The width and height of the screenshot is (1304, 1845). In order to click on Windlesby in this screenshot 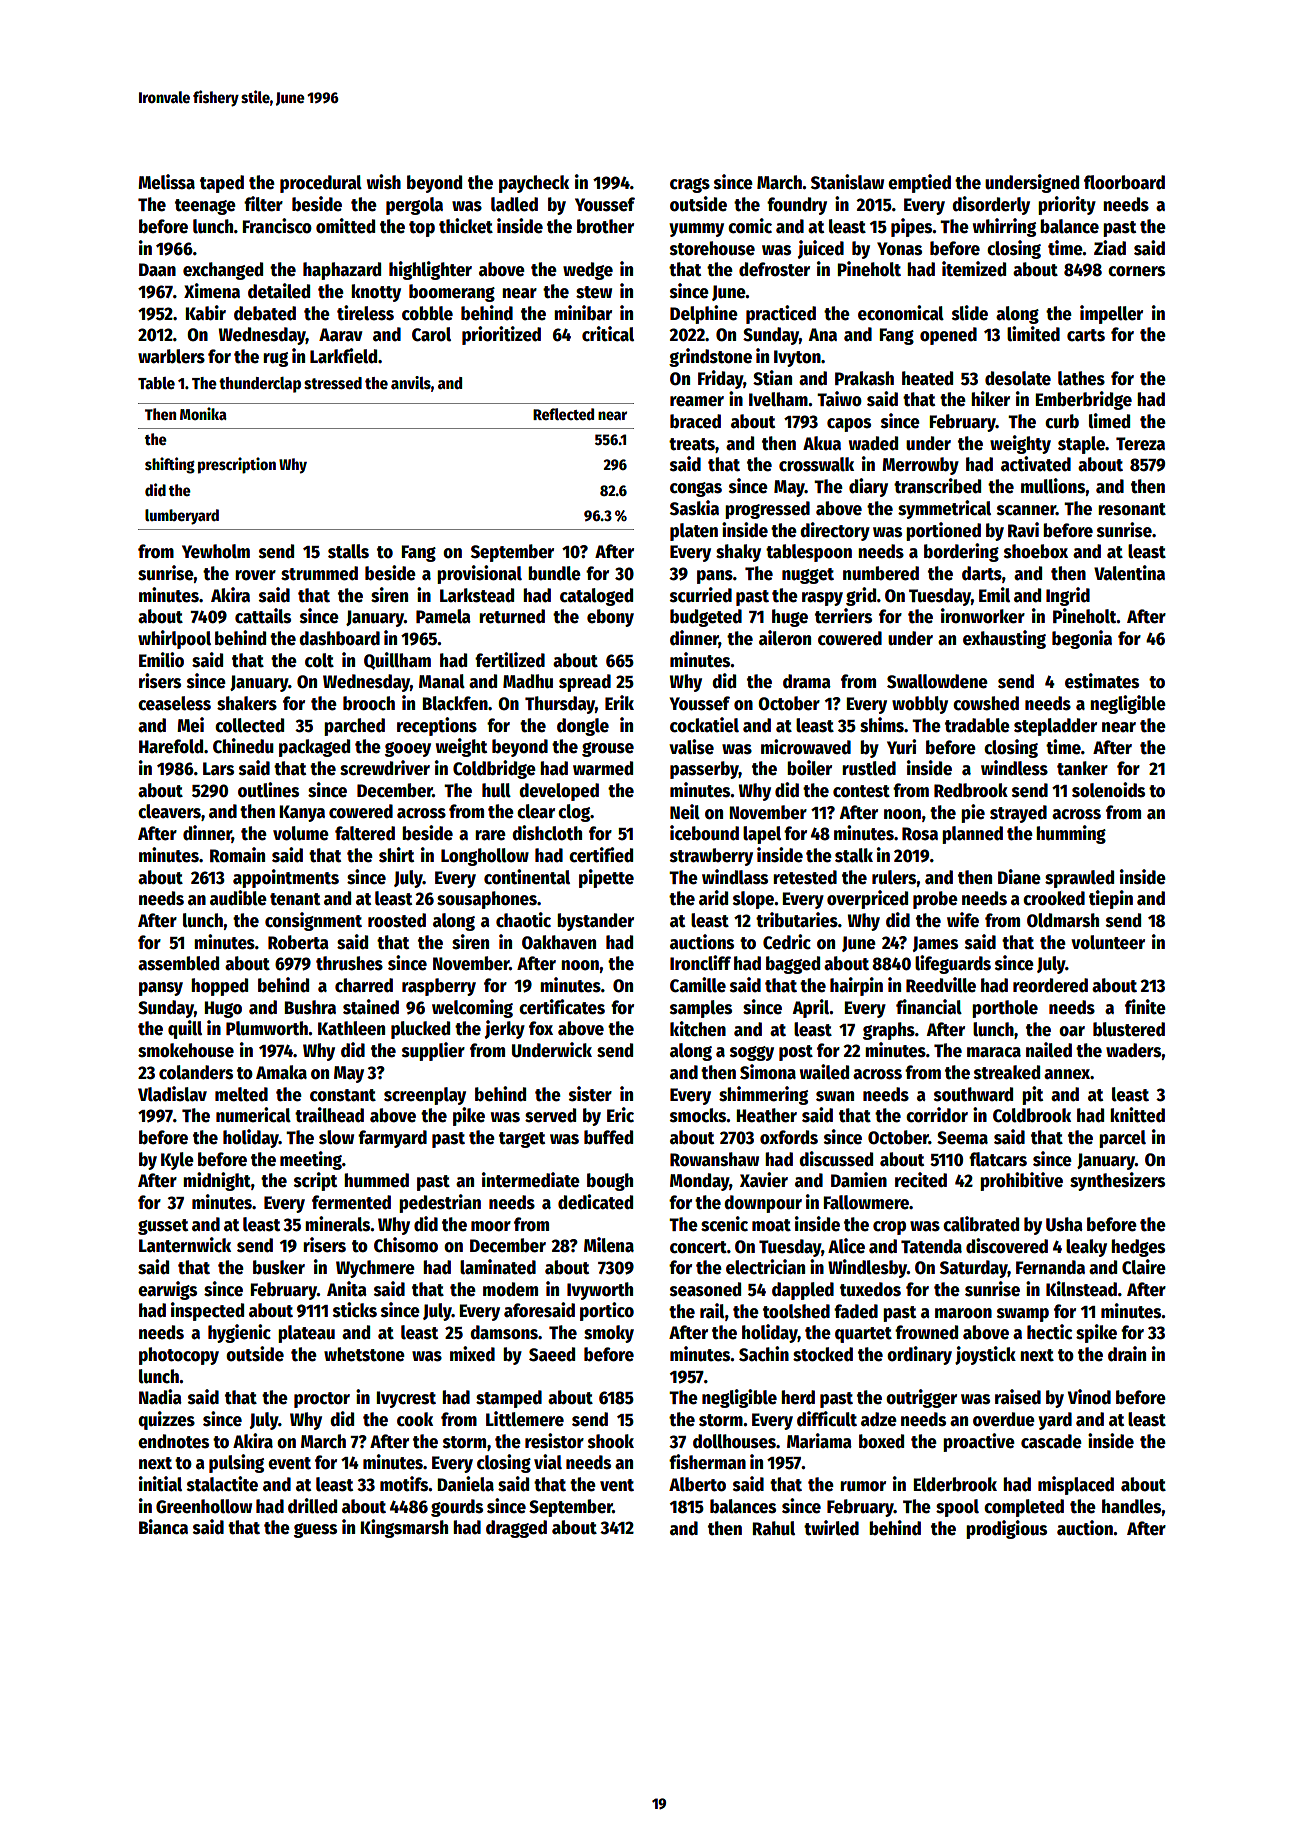, I will do `click(867, 1268)`.
